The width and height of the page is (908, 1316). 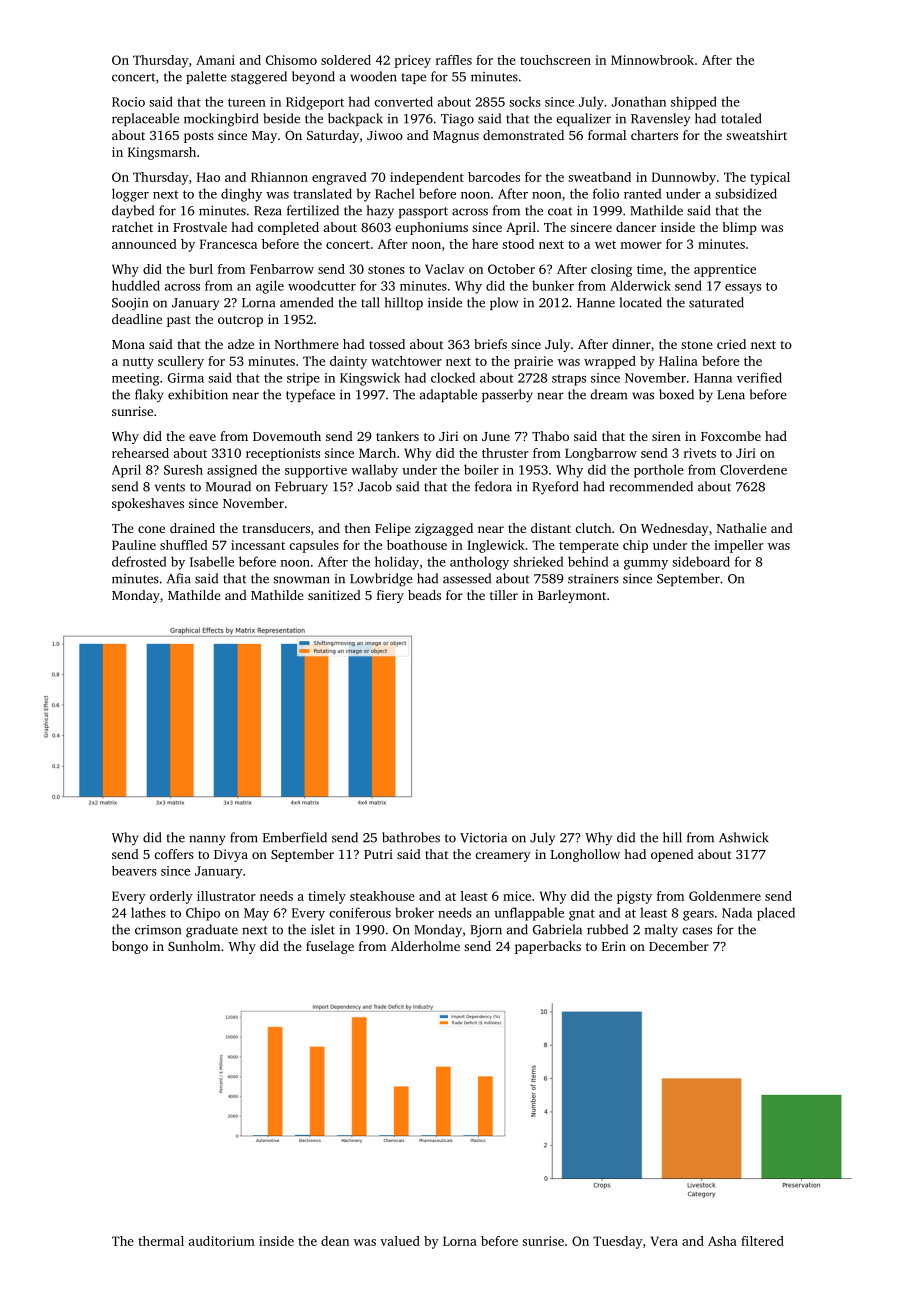 What do you see at coordinates (762, 1241) in the page?
I see `filtered` at bounding box center [762, 1241].
